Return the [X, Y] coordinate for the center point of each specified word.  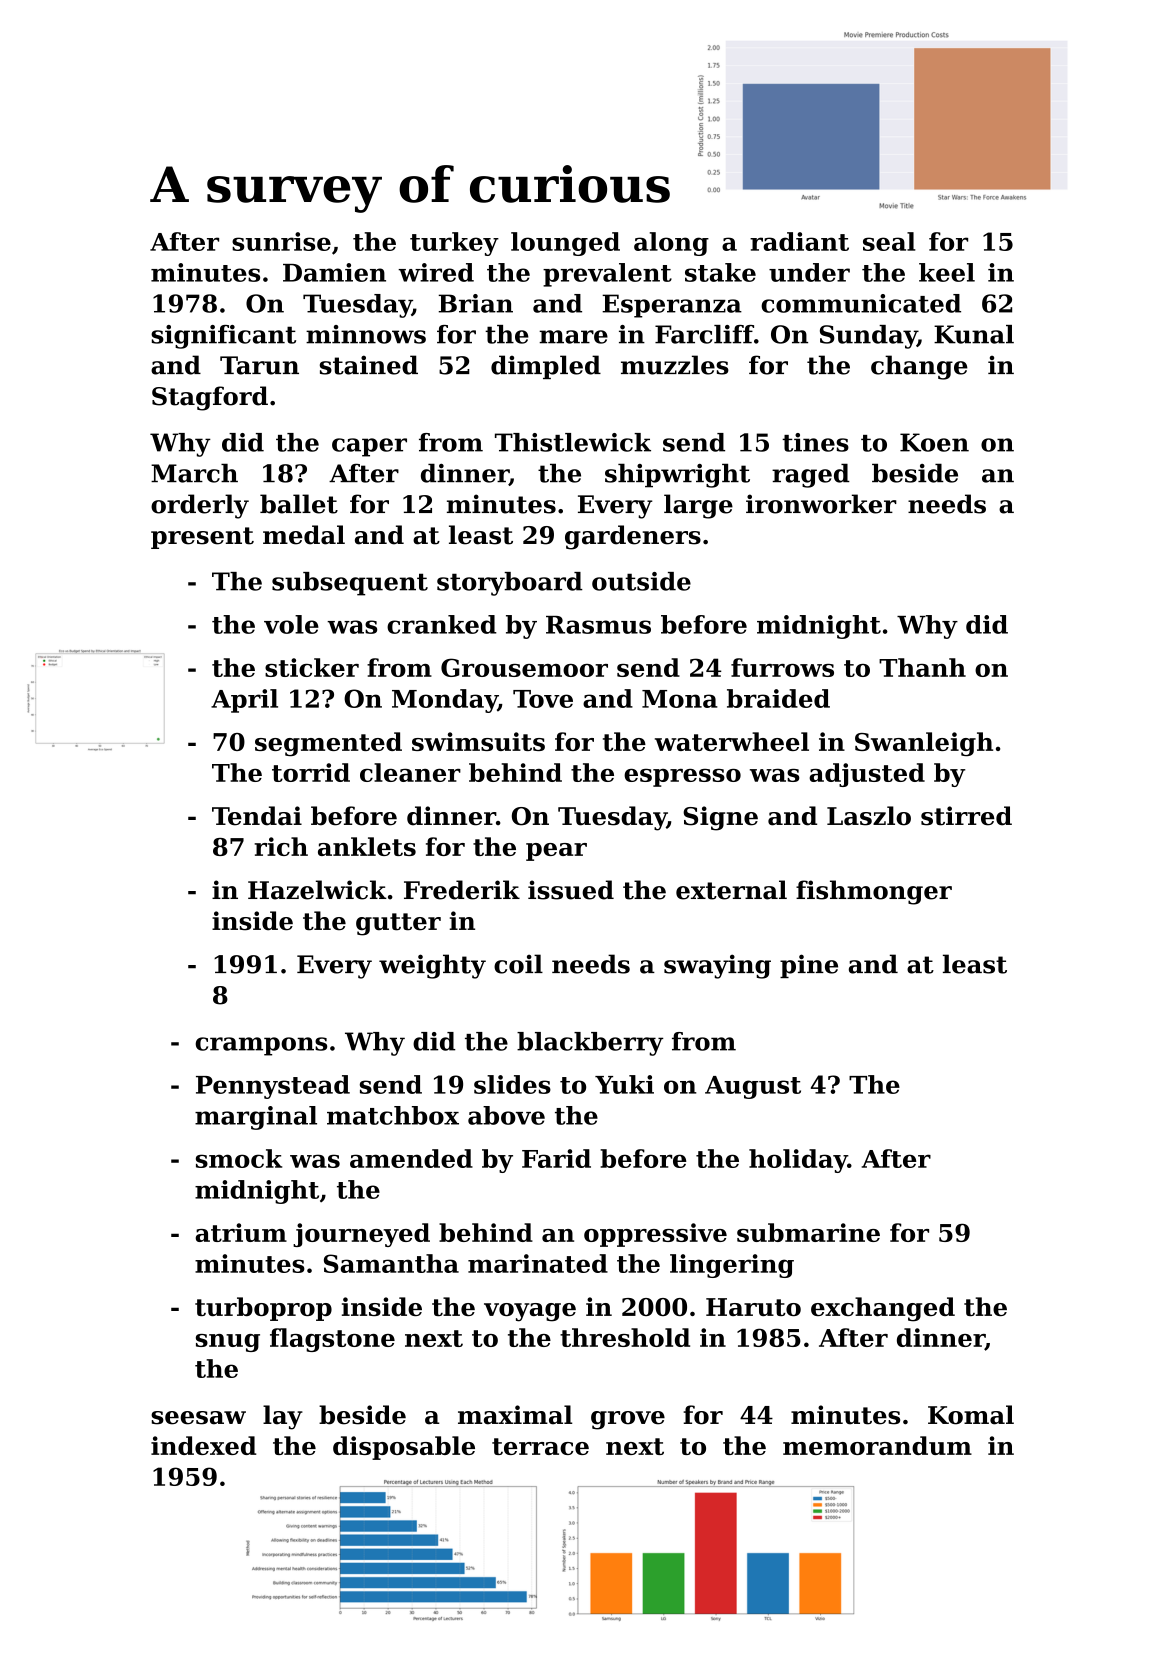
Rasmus [598, 625]
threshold [625, 1337]
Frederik [462, 890]
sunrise [281, 241]
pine [809, 966]
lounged [565, 244]
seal [889, 241]
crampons [261, 1046]
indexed [203, 1445]
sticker [312, 667]
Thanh [922, 667]
